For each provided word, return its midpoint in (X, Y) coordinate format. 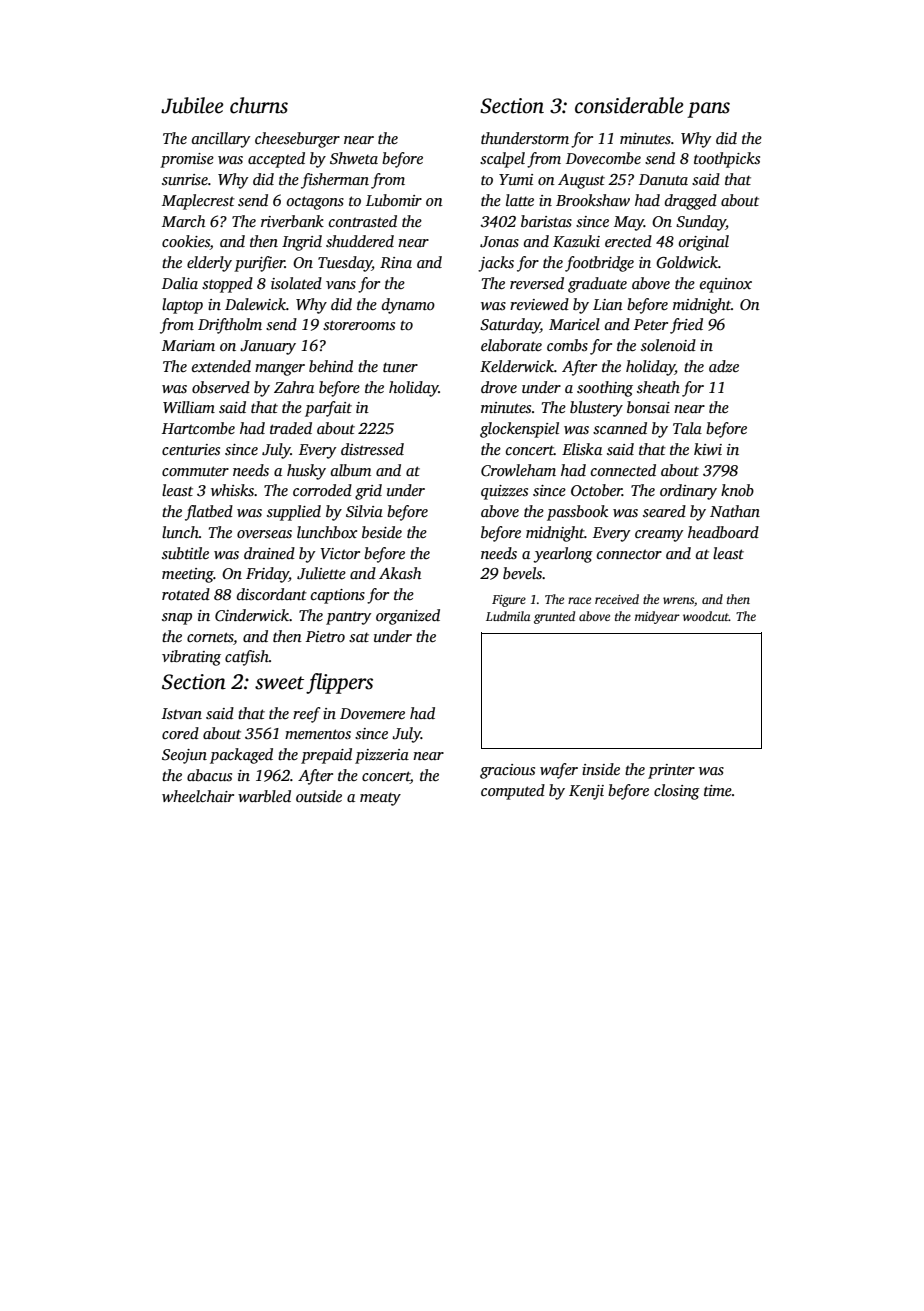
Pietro (325, 636)
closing (677, 792)
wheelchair (198, 796)
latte (520, 200)
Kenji (586, 792)
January (268, 347)
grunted (554, 617)
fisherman (335, 181)
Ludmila (508, 616)
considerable (629, 105)
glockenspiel (519, 430)
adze (724, 366)
